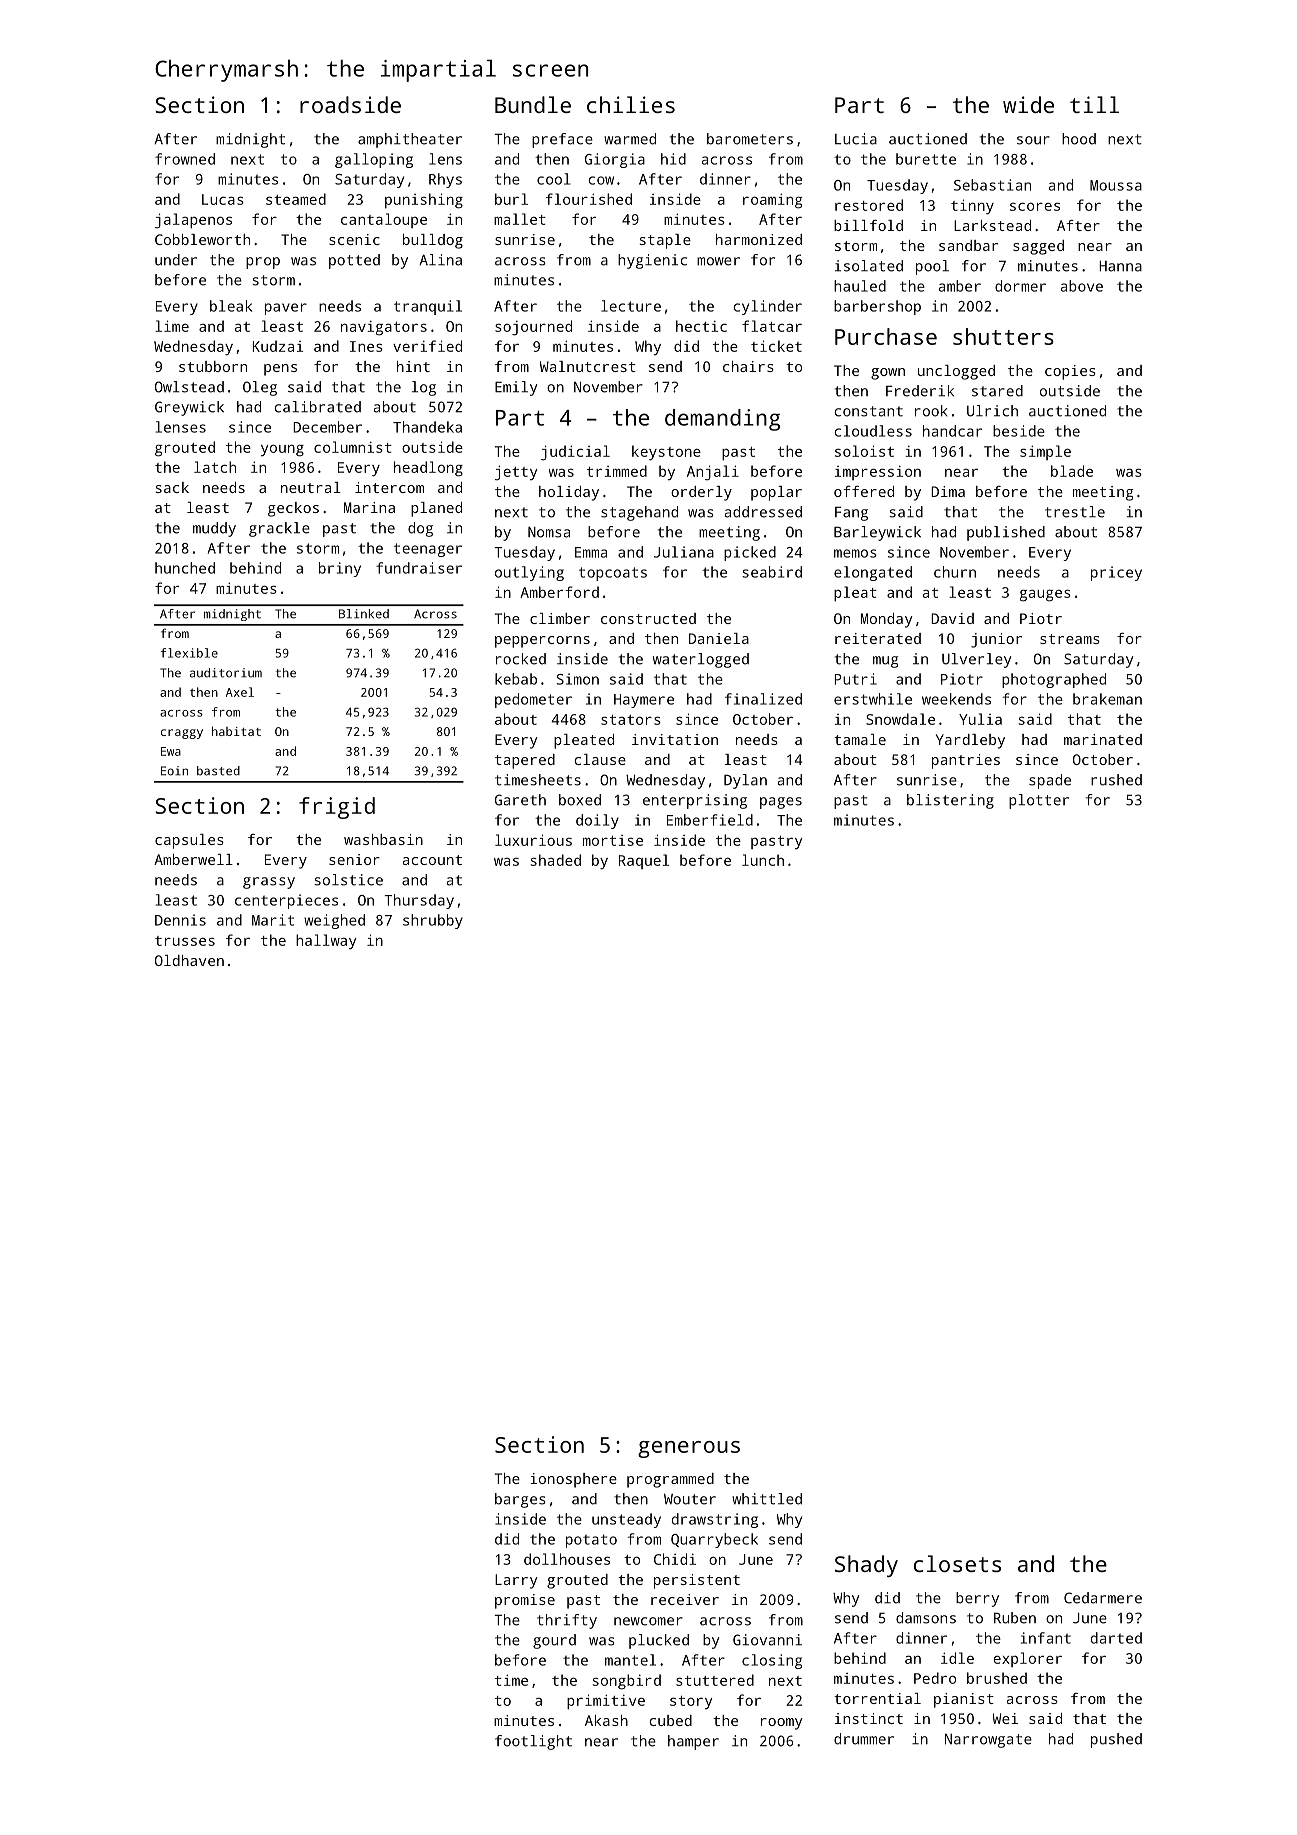 This page has width=1297, height=1835. Describe the element at coordinates (750, 139) in the page. I see `barometers` at that location.
